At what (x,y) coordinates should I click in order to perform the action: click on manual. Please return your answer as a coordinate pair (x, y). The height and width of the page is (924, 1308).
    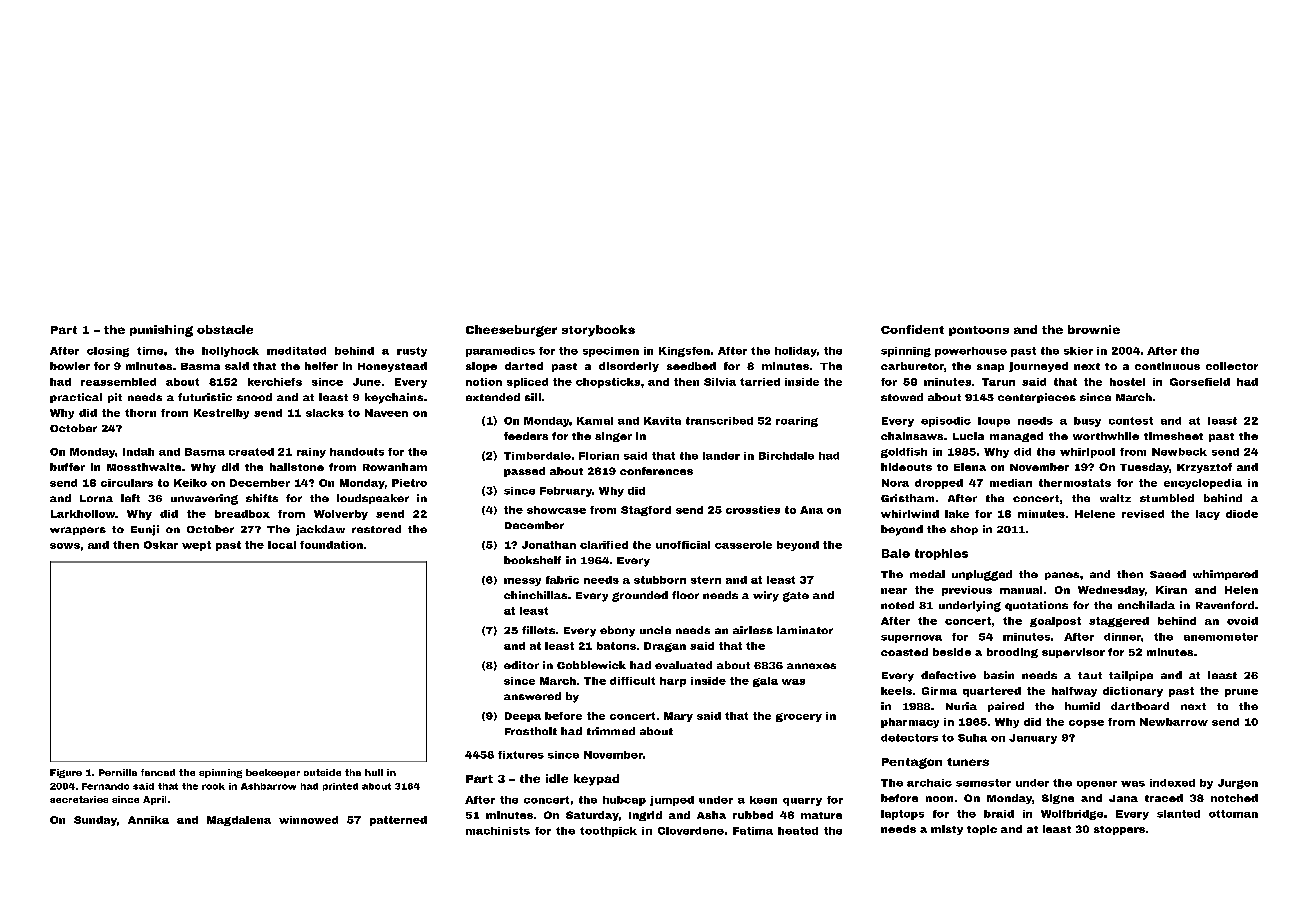
    Looking at the image, I should click on (1021, 590).
